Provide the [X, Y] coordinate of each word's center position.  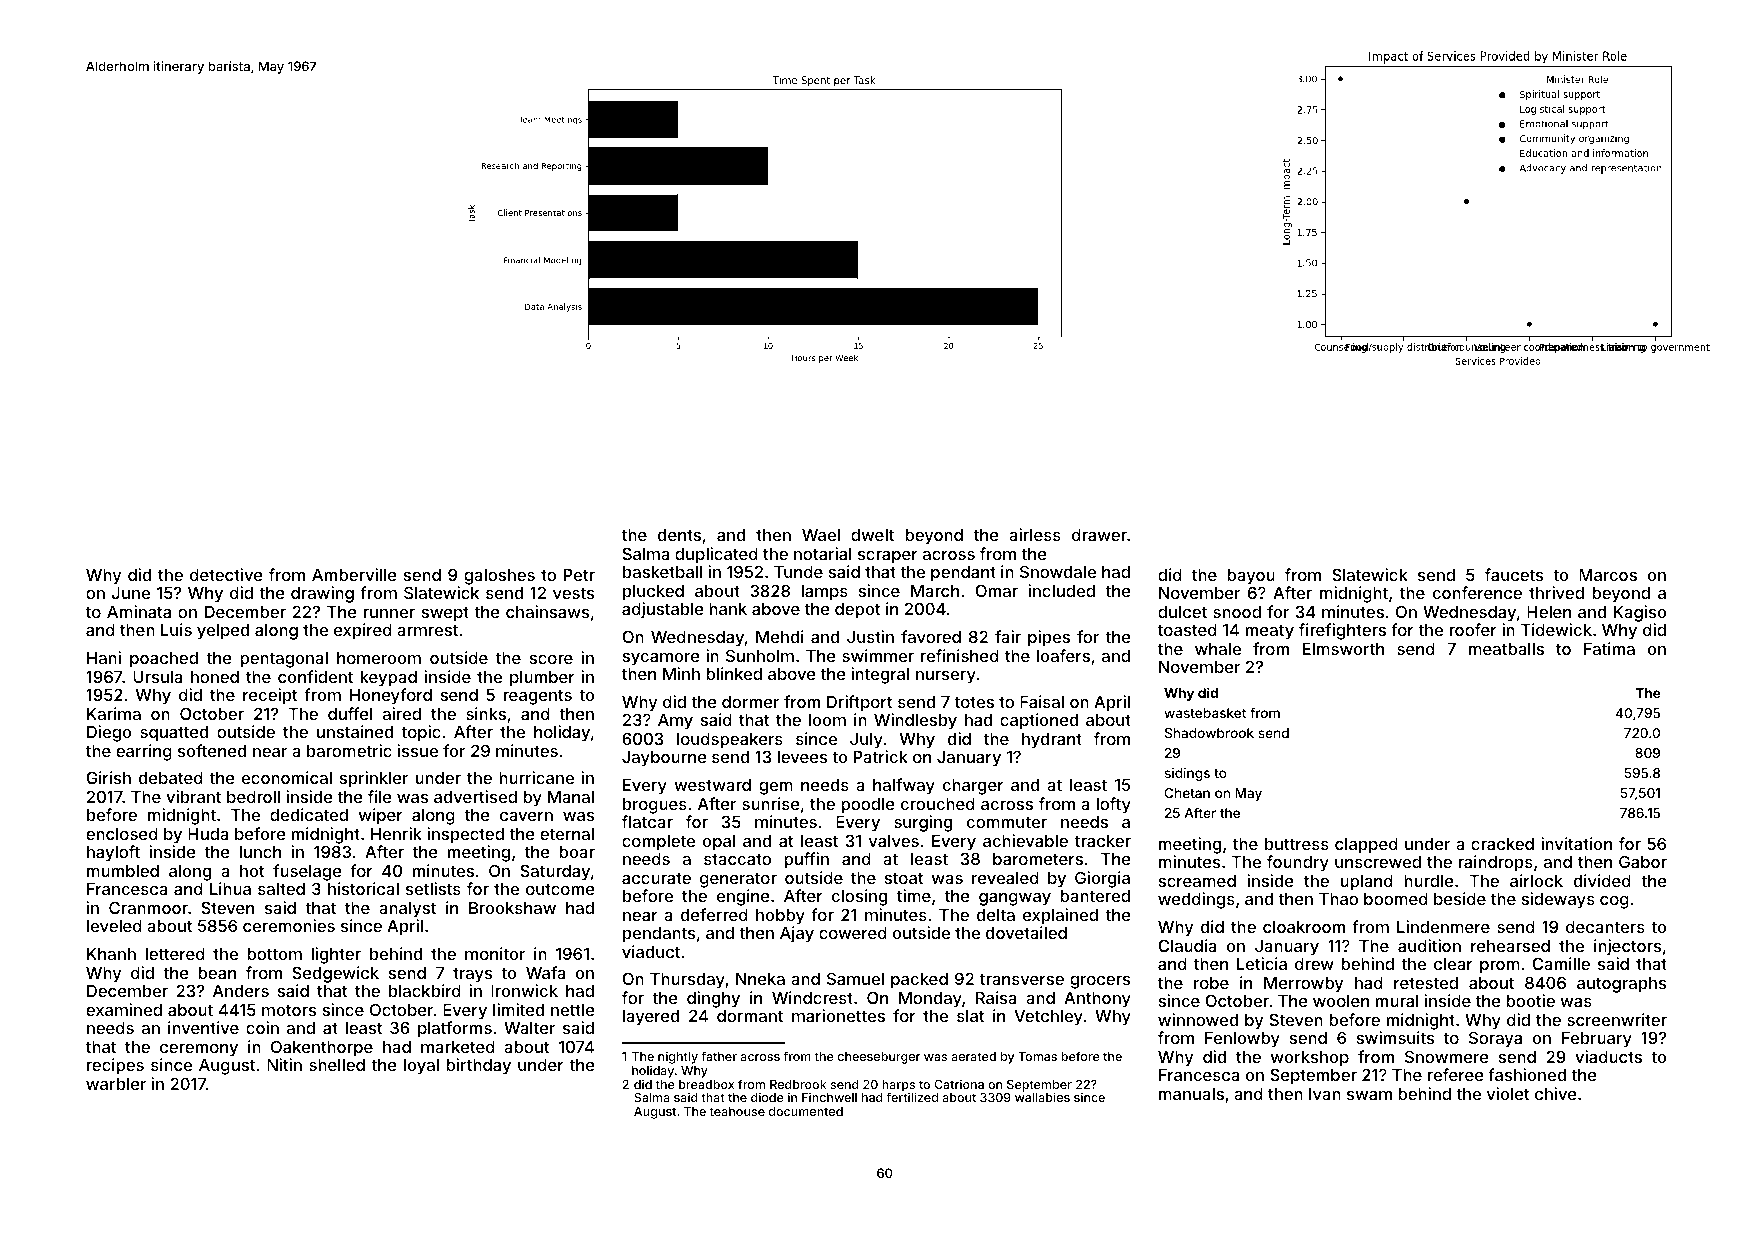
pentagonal [284, 660]
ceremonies [289, 925]
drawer [1099, 535]
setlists [433, 888]
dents [679, 535]
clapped [1366, 846]
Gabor [1643, 861]
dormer [750, 702]
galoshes [499, 577]
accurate [656, 878]
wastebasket [1205, 713]
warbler [116, 1084]
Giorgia [1102, 879]
